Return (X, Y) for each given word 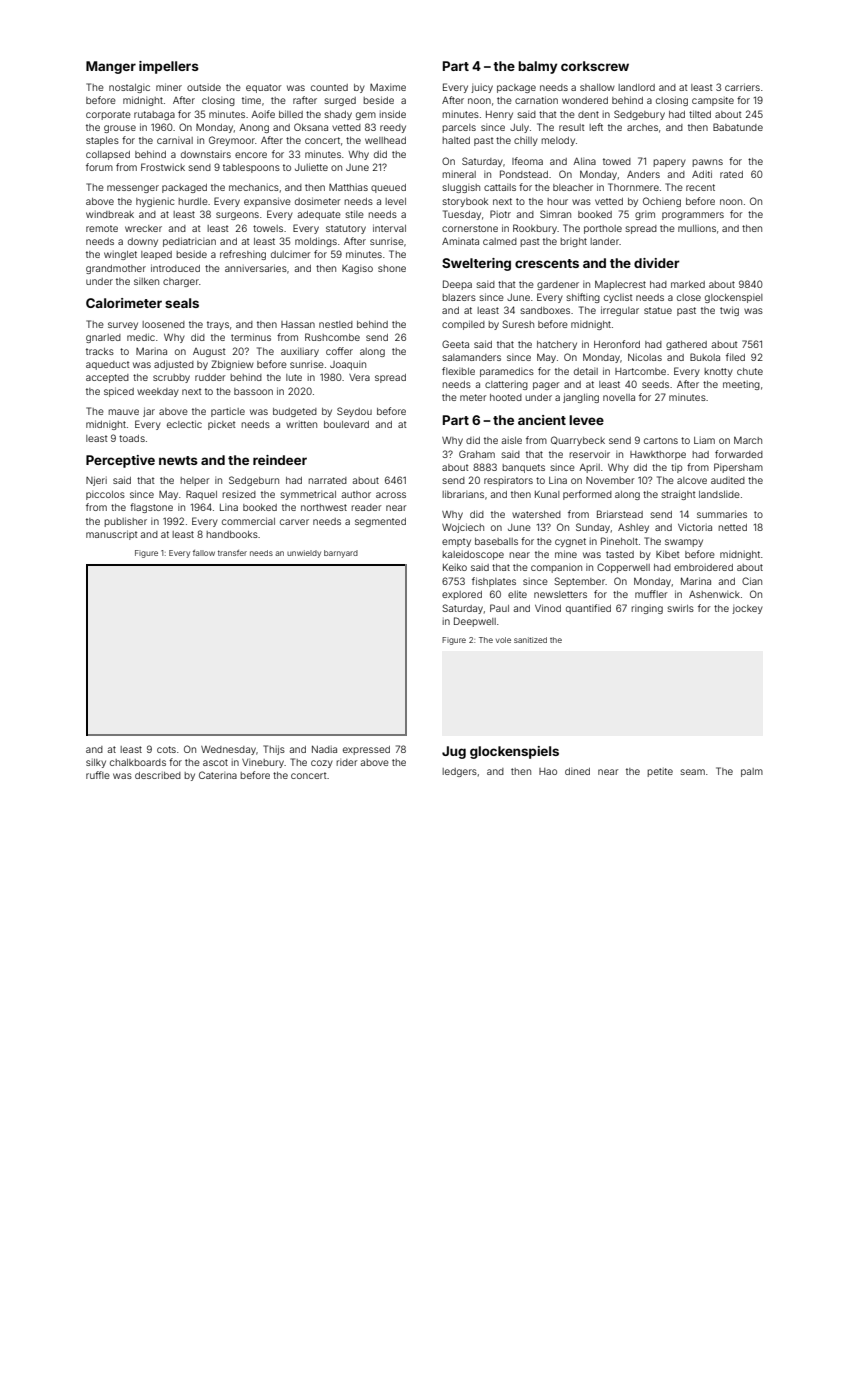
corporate (108, 115)
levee (586, 420)
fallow (204, 553)
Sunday (593, 528)
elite (517, 594)
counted (329, 87)
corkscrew (595, 66)
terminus (251, 337)
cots (166, 749)
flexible (458, 371)
